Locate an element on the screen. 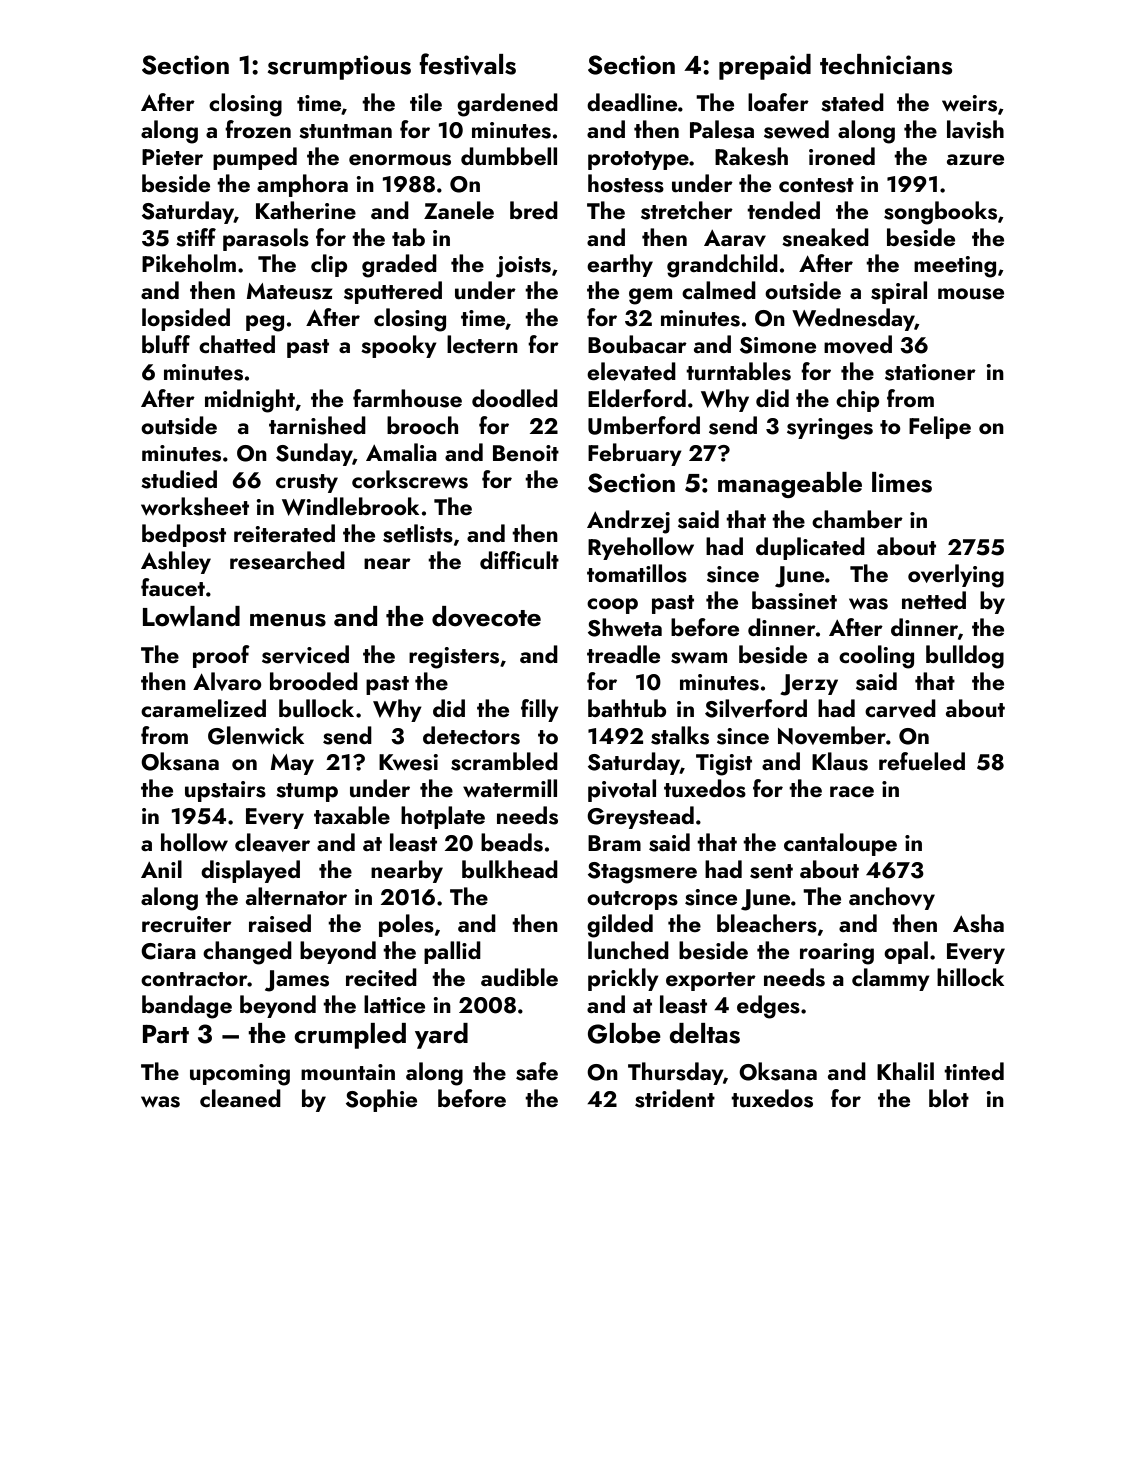 This screenshot has width=1146, height=1483. Sophie is located at coordinates (381, 1100).
